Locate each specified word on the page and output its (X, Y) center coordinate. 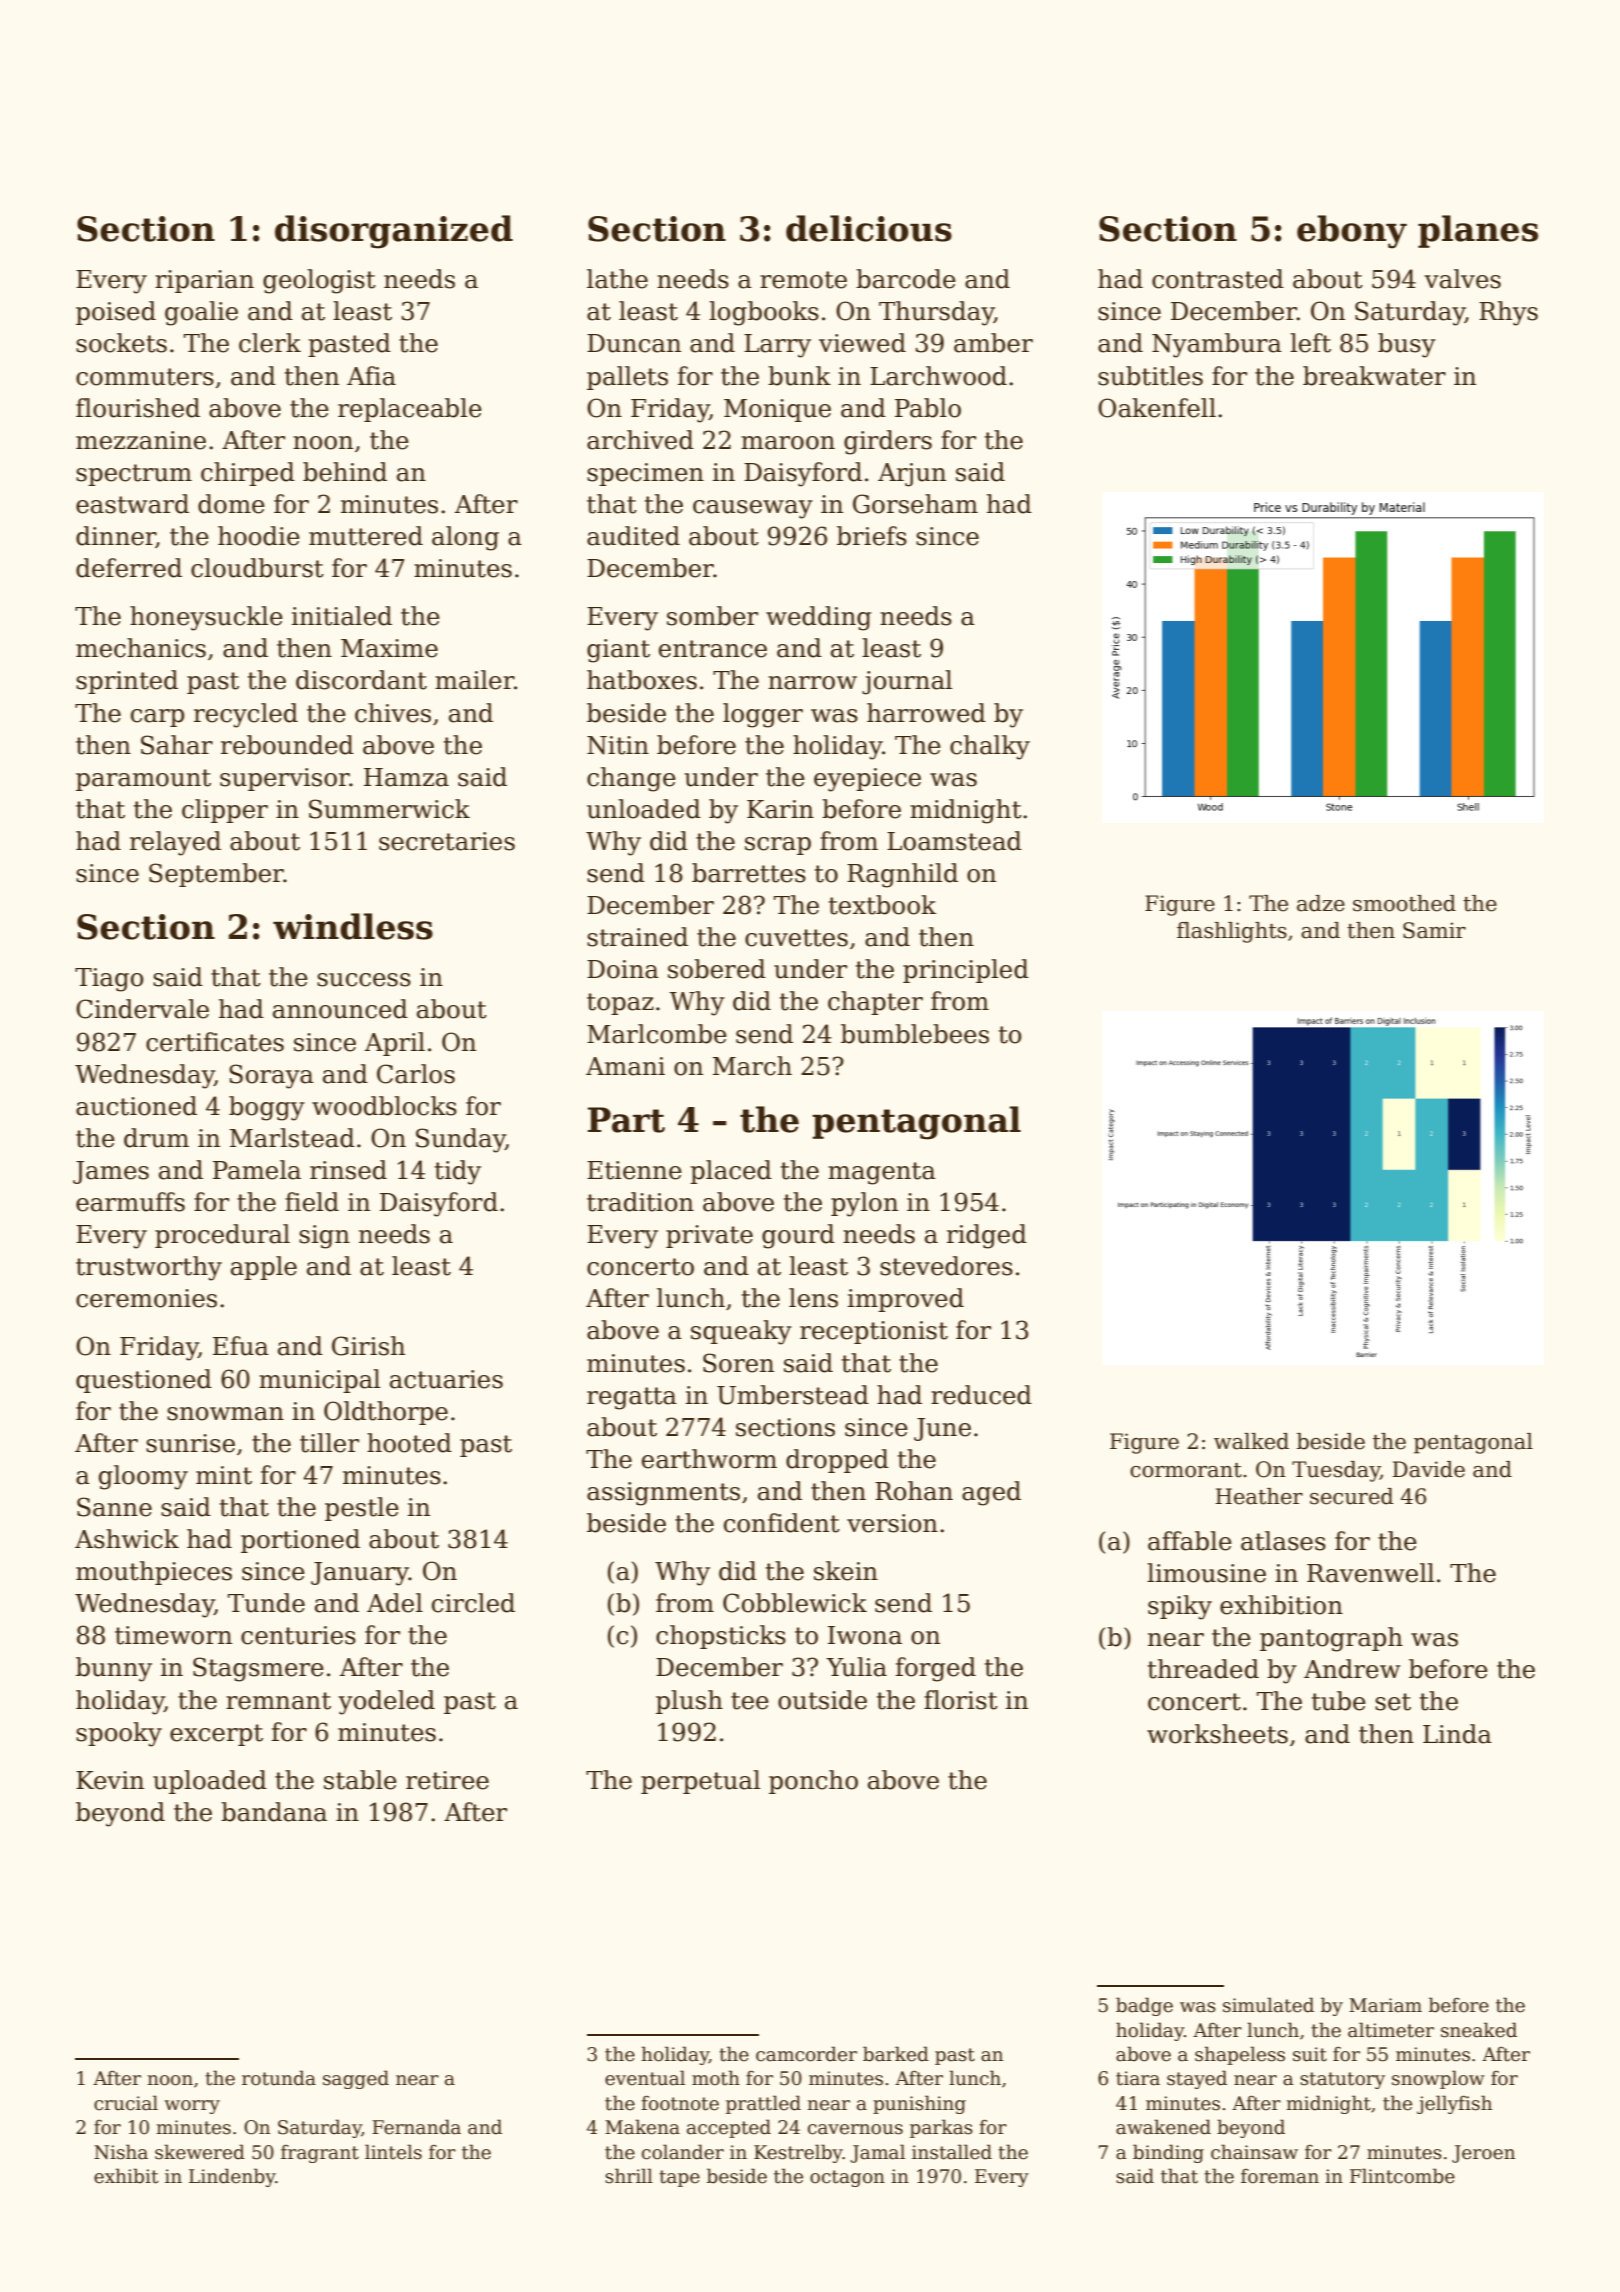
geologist (319, 281)
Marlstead (292, 1138)
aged (991, 1493)
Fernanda (416, 2127)
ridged (987, 1236)
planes (1478, 231)
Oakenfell (1157, 408)
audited (633, 536)
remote (803, 280)
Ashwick (127, 1539)
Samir (1434, 930)
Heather (1259, 1496)
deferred (129, 568)
